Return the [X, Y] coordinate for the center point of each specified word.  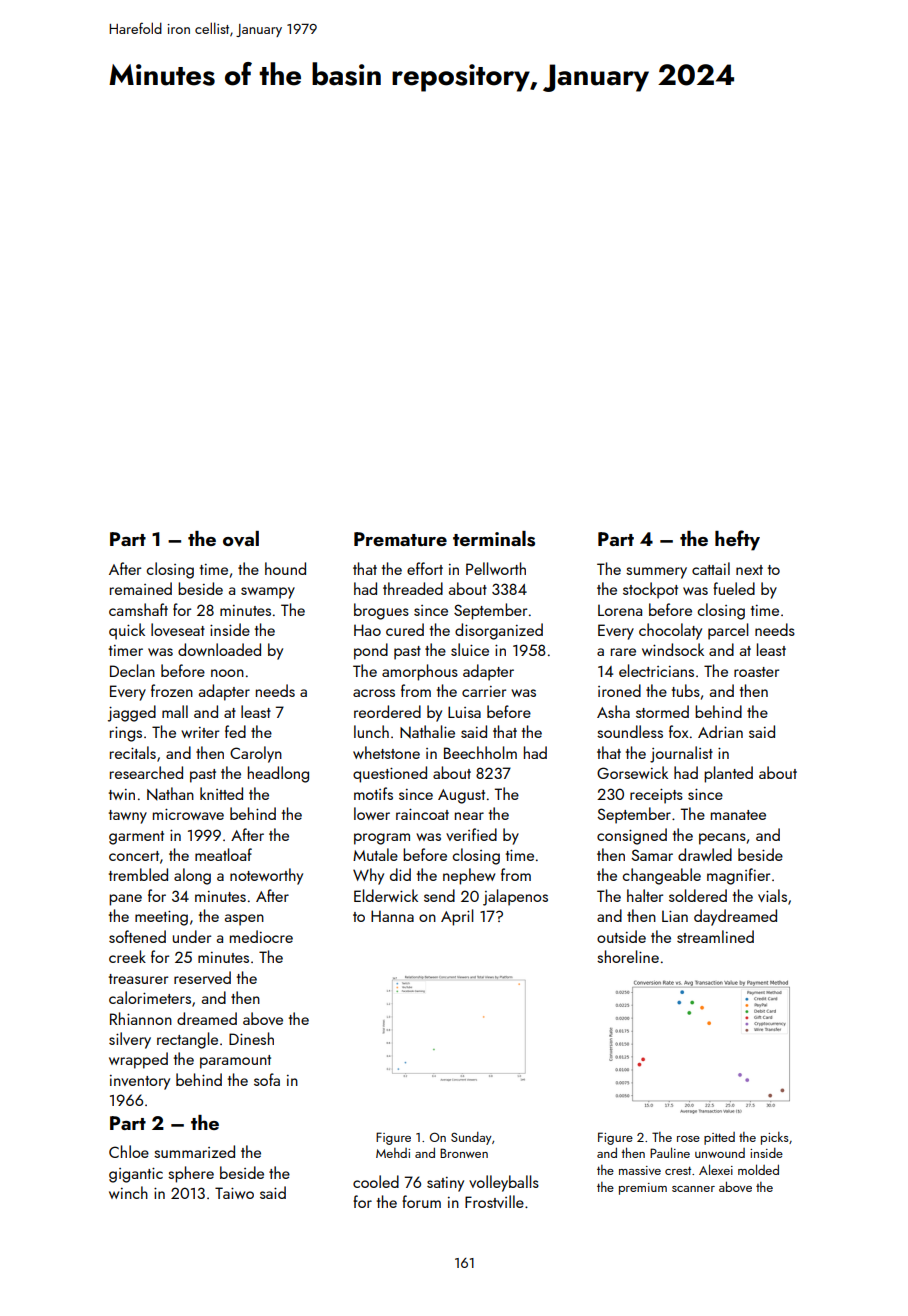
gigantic [136, 1175]
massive [640, 1170]
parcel [728, 631]
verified [471, 834]
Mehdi [393, 1153]
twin [122, 794]
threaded [413, 588]
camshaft [138, 609]
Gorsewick [632, 772]
